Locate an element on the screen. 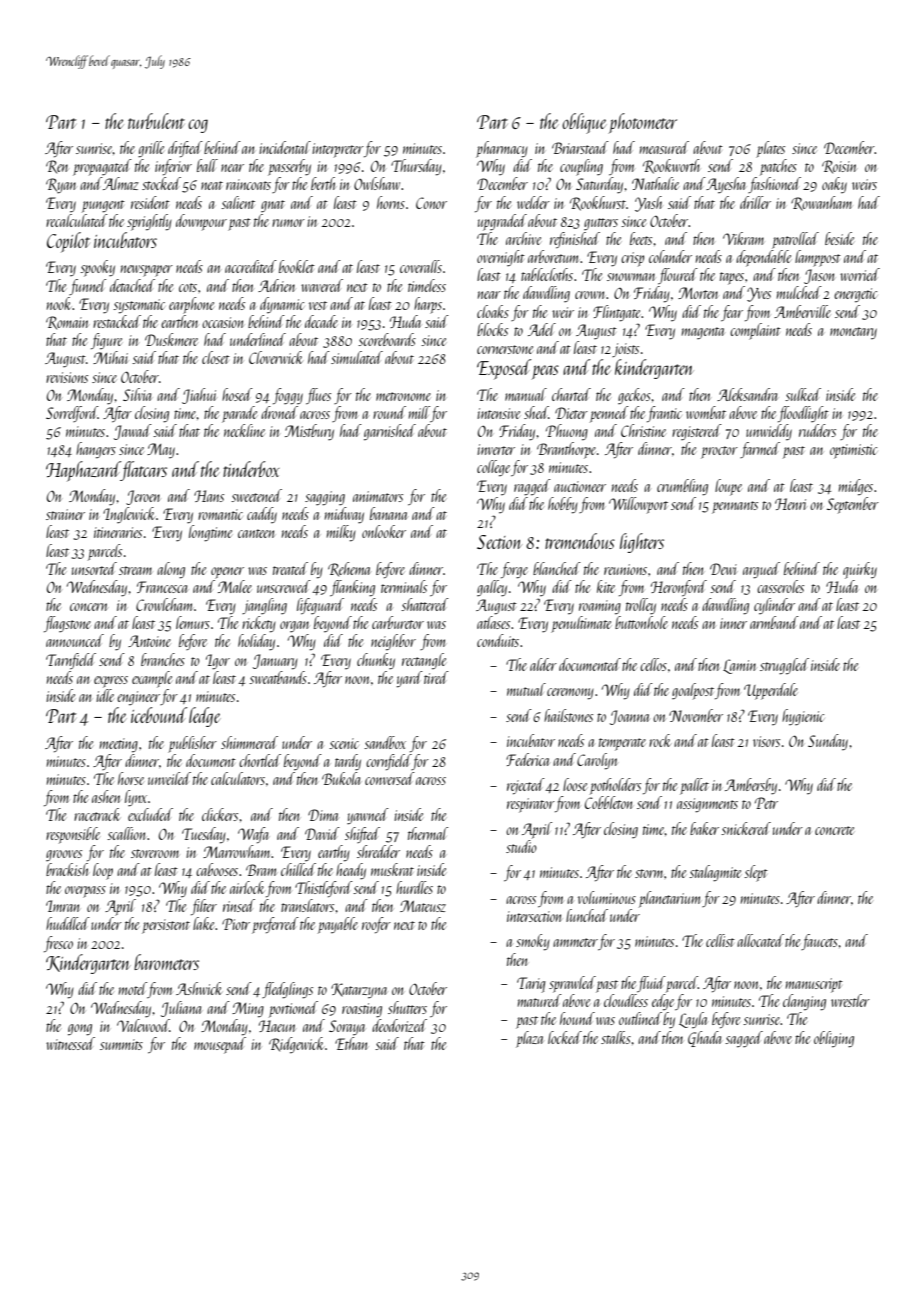 The width and height of the screenshot is (924, 1308). obliging is located at coordinates (834, 1039).
